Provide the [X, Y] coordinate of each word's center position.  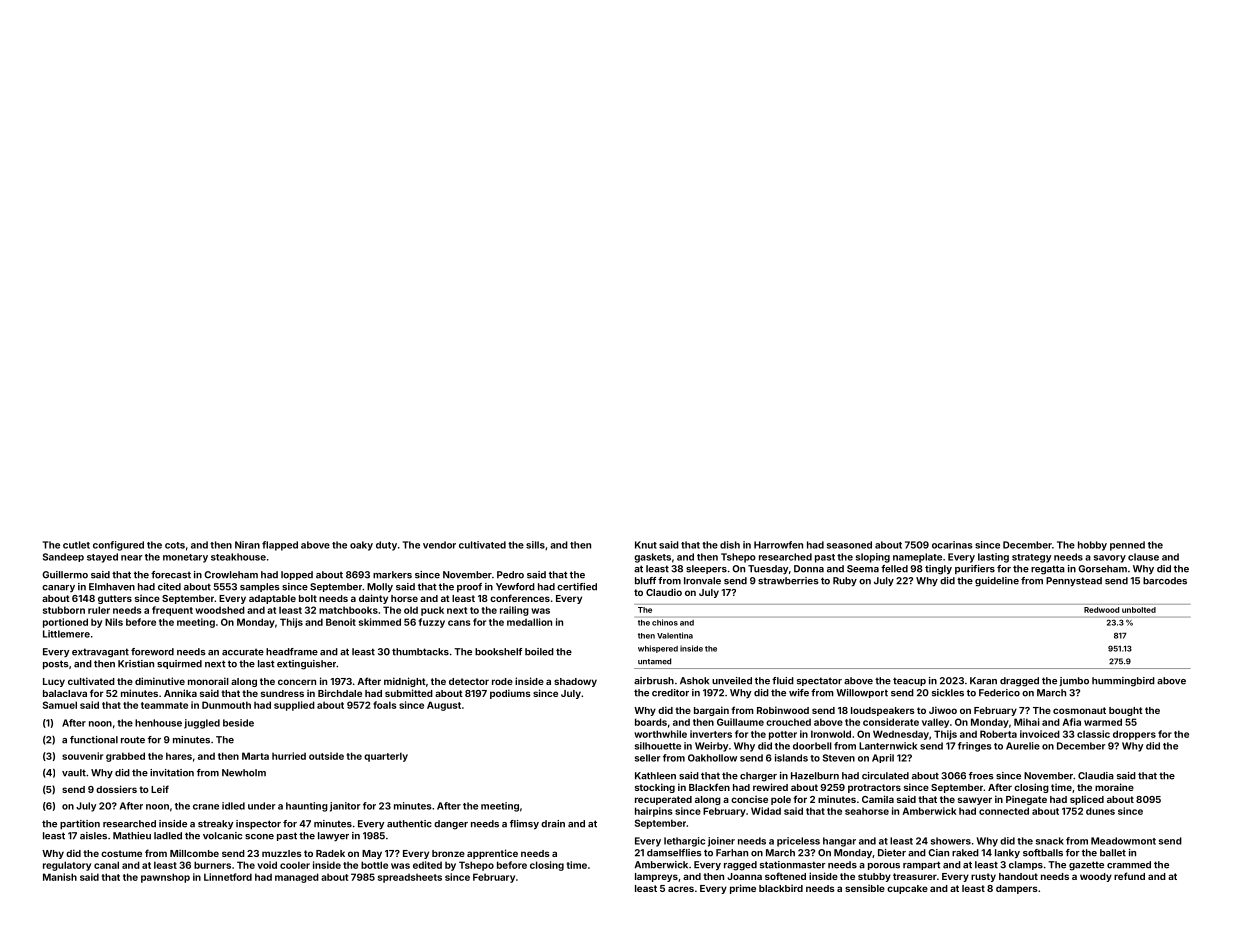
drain [553, 824]
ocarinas [952, 545]
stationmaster [793, 865]
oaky [361, 546]
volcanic [222, 836]
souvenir [82, 756]
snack [1050, 841]
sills [535, 545]
